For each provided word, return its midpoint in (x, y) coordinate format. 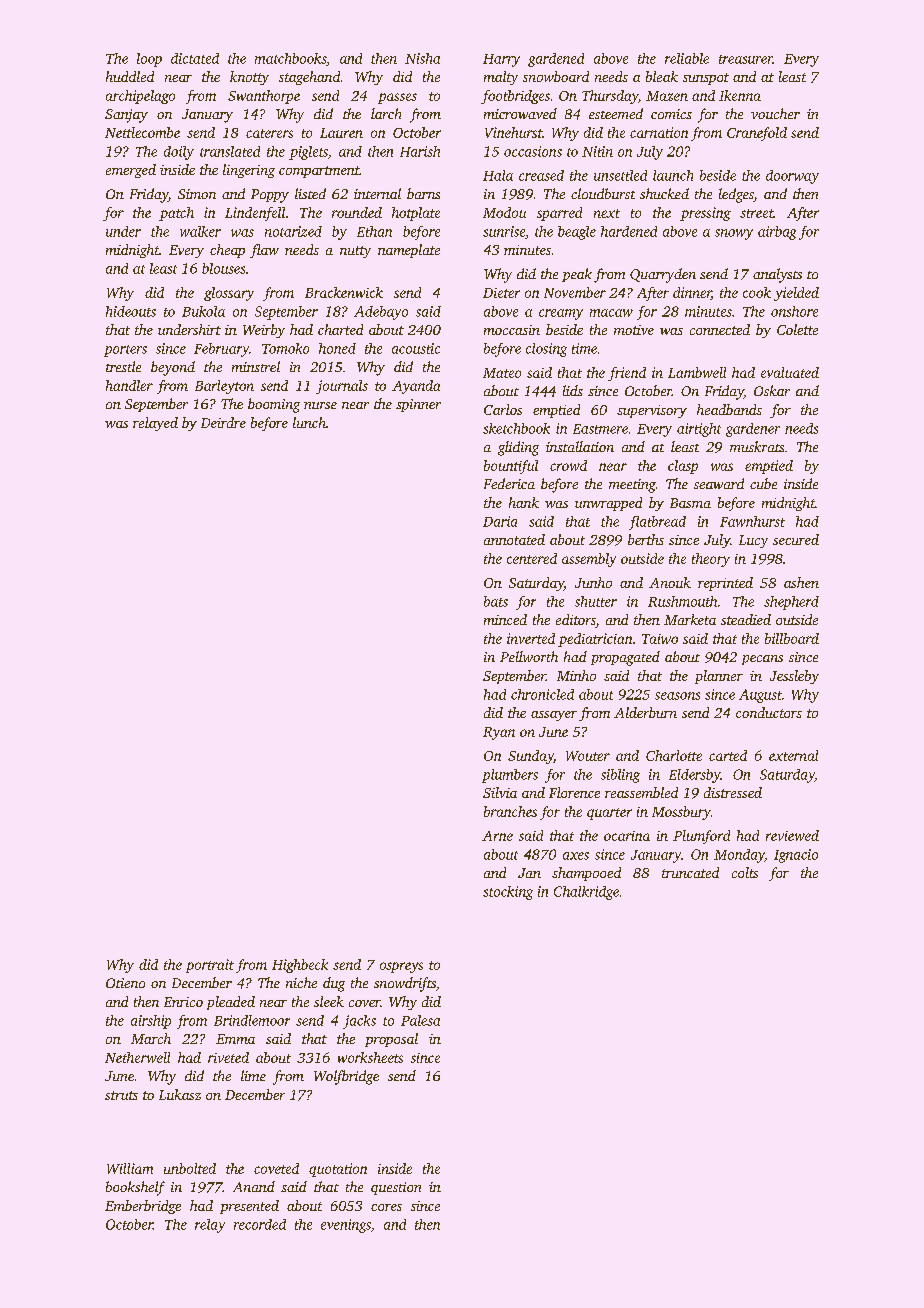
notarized (293, 231)
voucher (775, 113)
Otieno (125, 983)
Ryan (499, 733)
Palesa (420, 1020)
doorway (792, 177)
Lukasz (180, 1094)
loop (149, 60)
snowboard (556, 76)
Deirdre (223, 422)
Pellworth (529, 656)
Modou (504, 212)
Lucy (753, 541)
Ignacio (796, 856)
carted (728, 755)
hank (524, 502)
